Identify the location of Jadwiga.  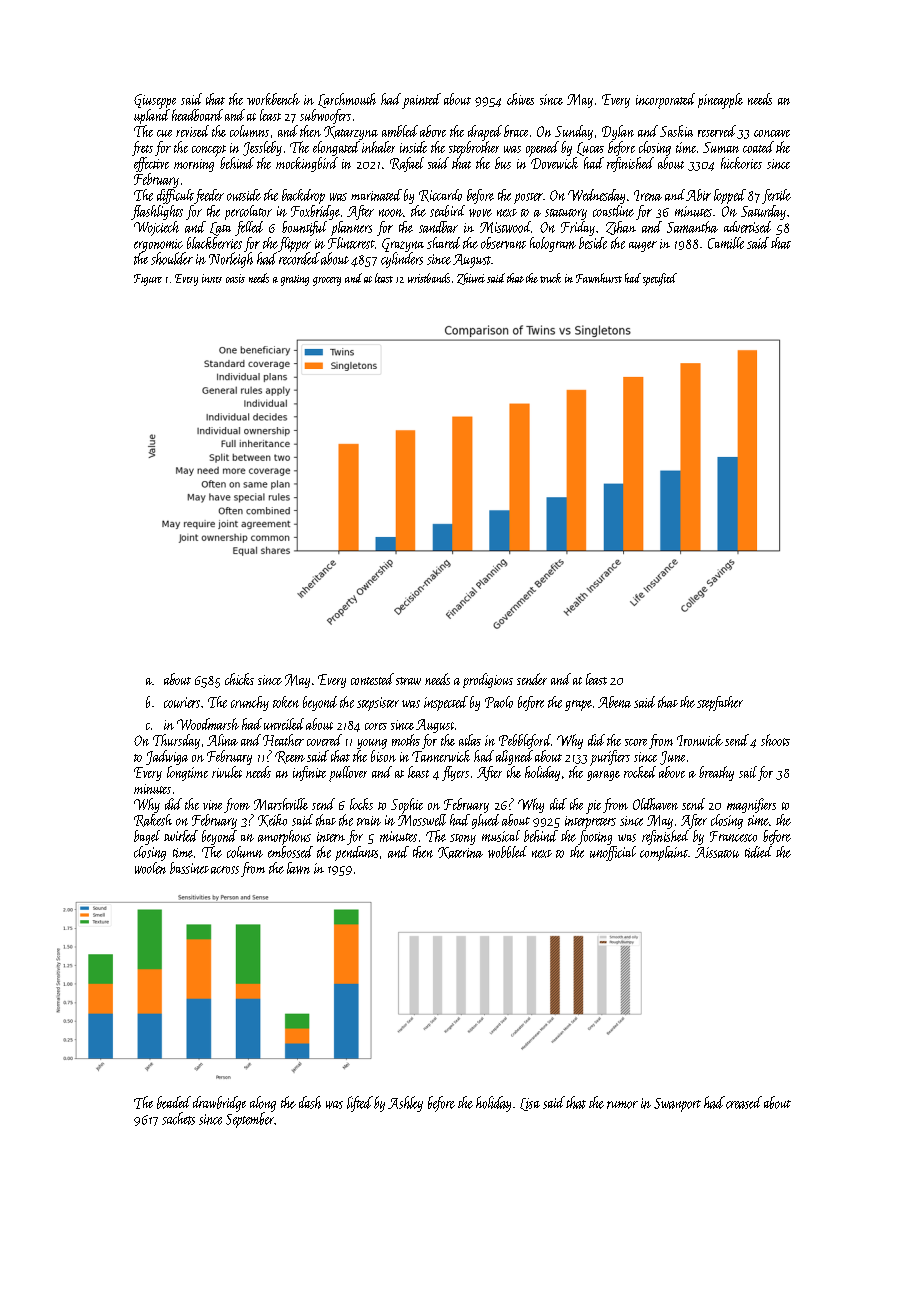
(167, 757).
